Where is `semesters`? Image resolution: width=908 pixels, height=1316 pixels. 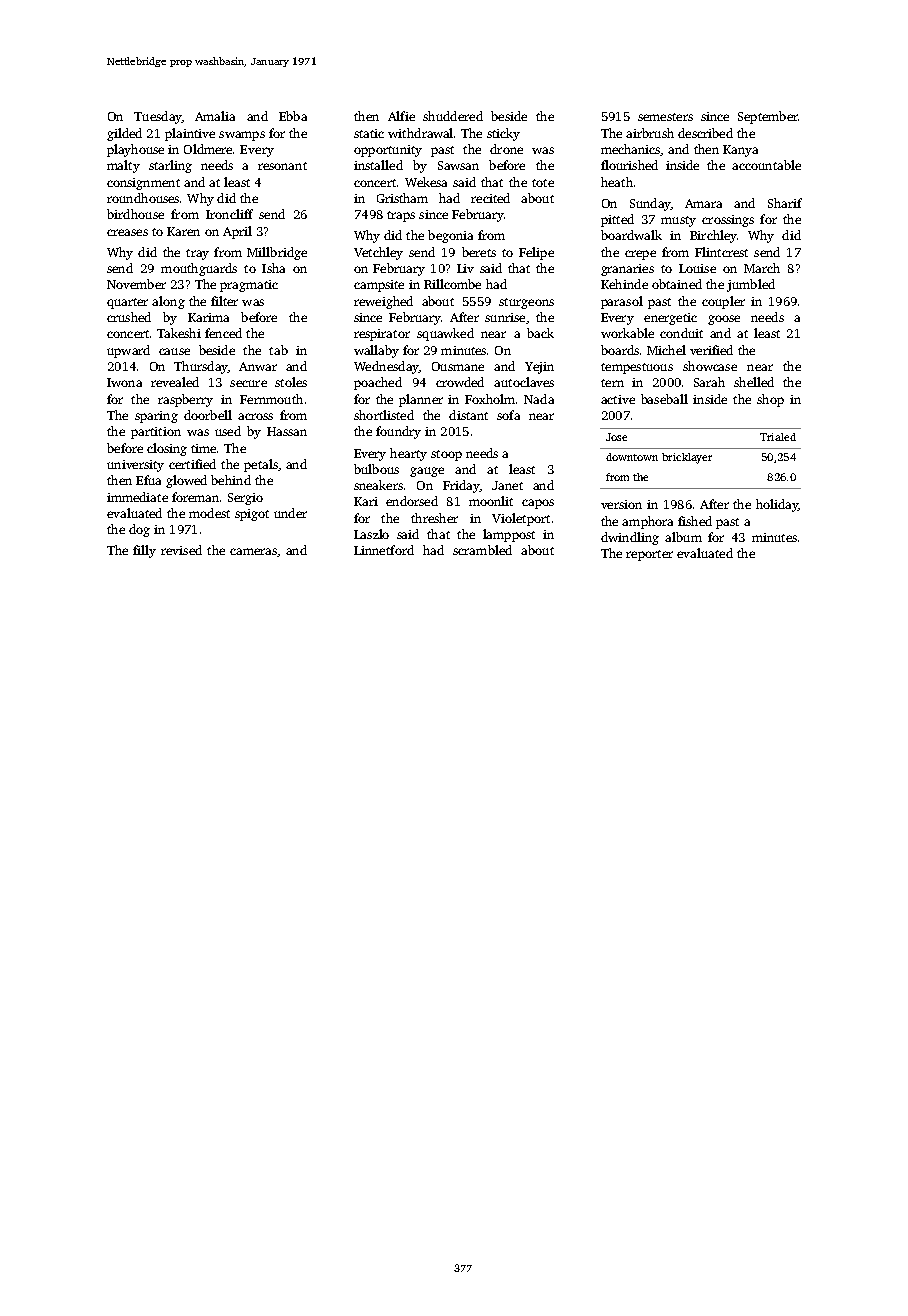
semesters is located at coordinates (665, 117).
